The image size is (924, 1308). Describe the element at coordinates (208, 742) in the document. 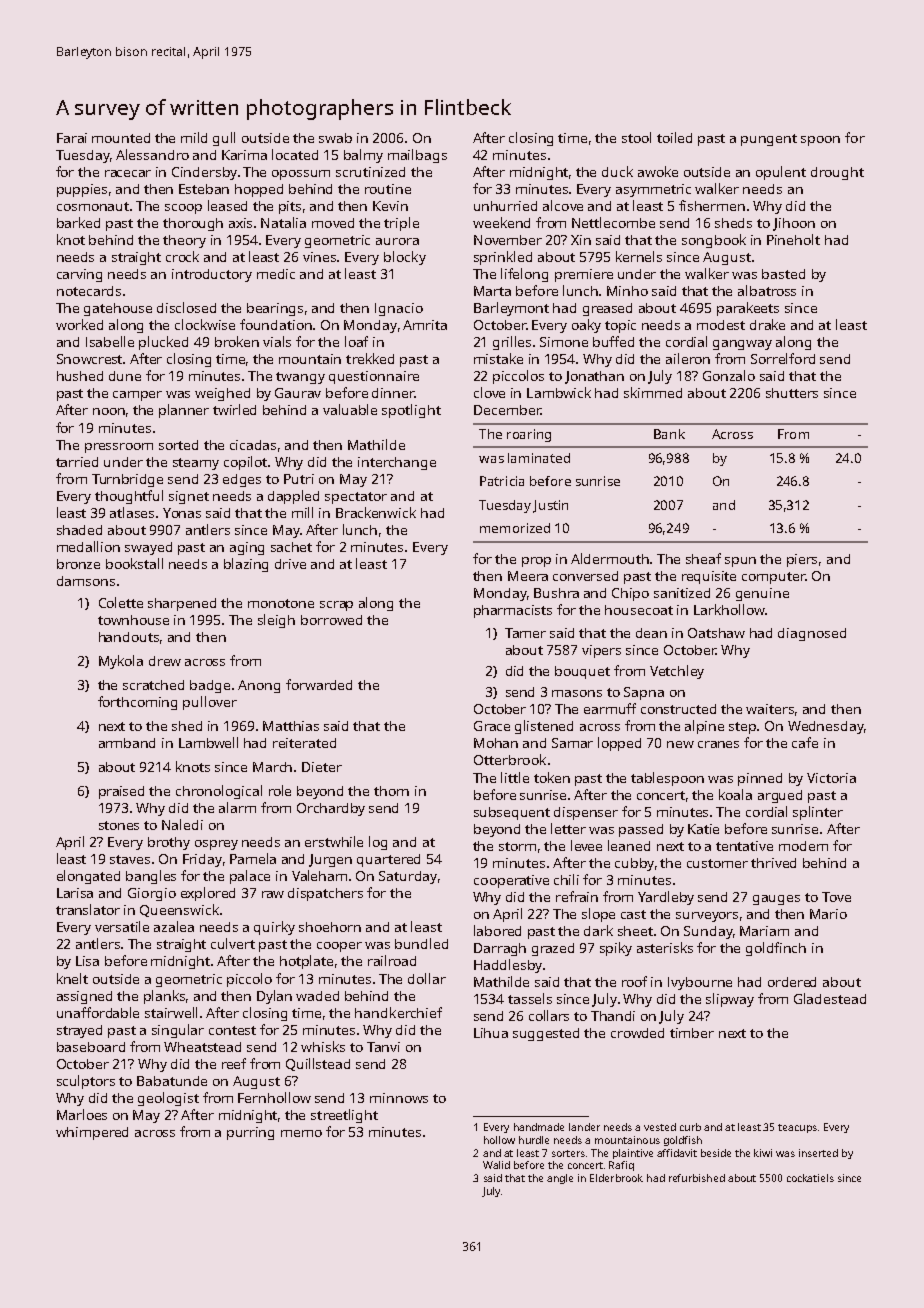

I see `Lambwell` at that location.
